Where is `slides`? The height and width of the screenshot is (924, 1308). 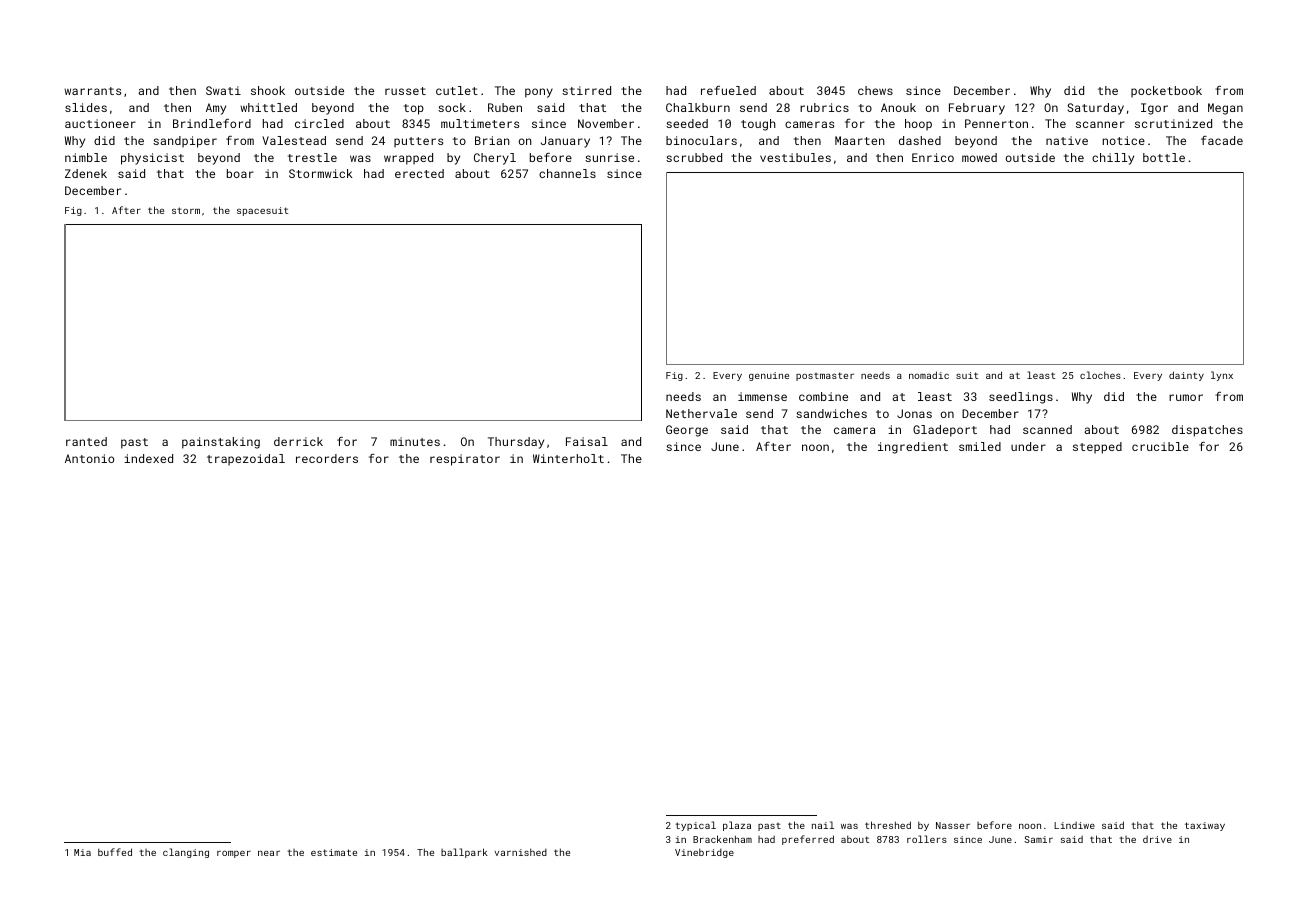
slides is located at coordinates (86, 107).
